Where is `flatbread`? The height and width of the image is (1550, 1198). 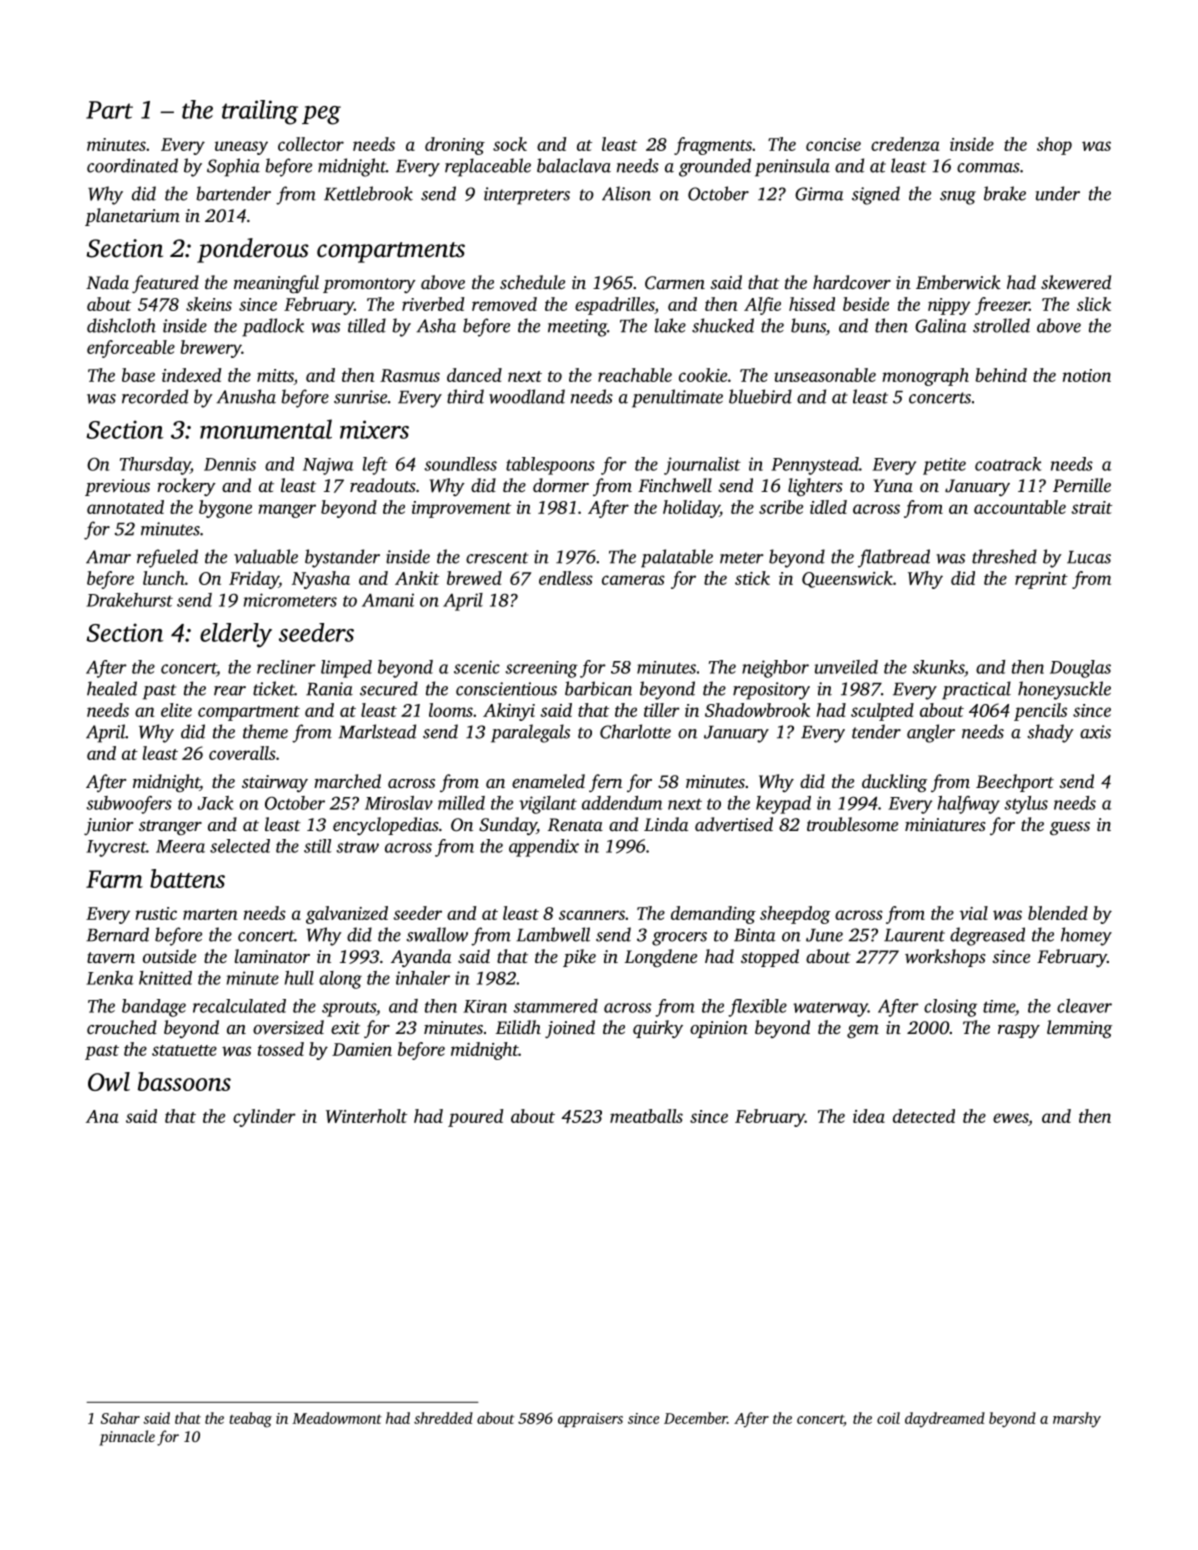 flatbread is located at coordinates (894, 558).
